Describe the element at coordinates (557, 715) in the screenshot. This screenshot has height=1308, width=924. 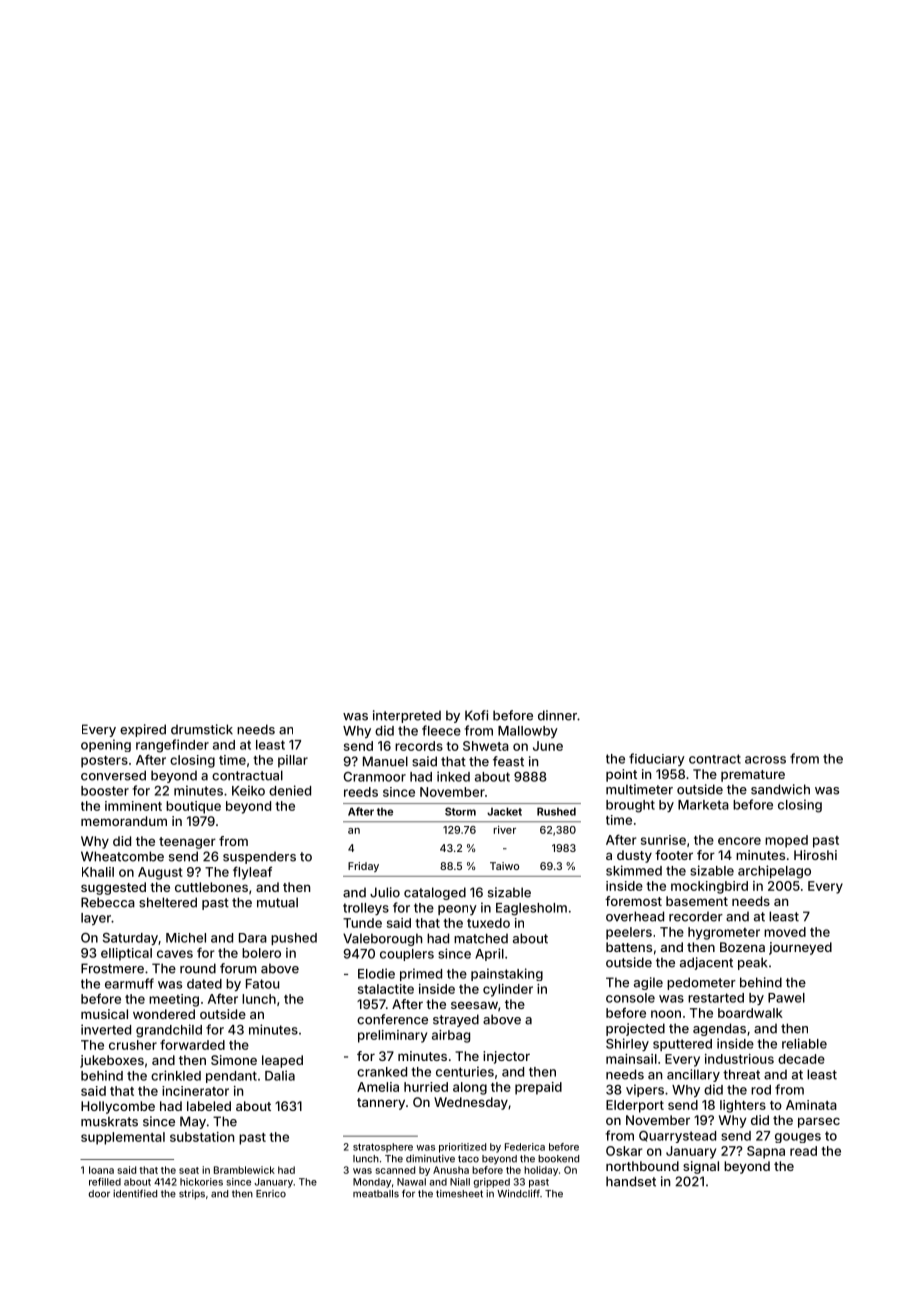
I see `dinner` at that location.
